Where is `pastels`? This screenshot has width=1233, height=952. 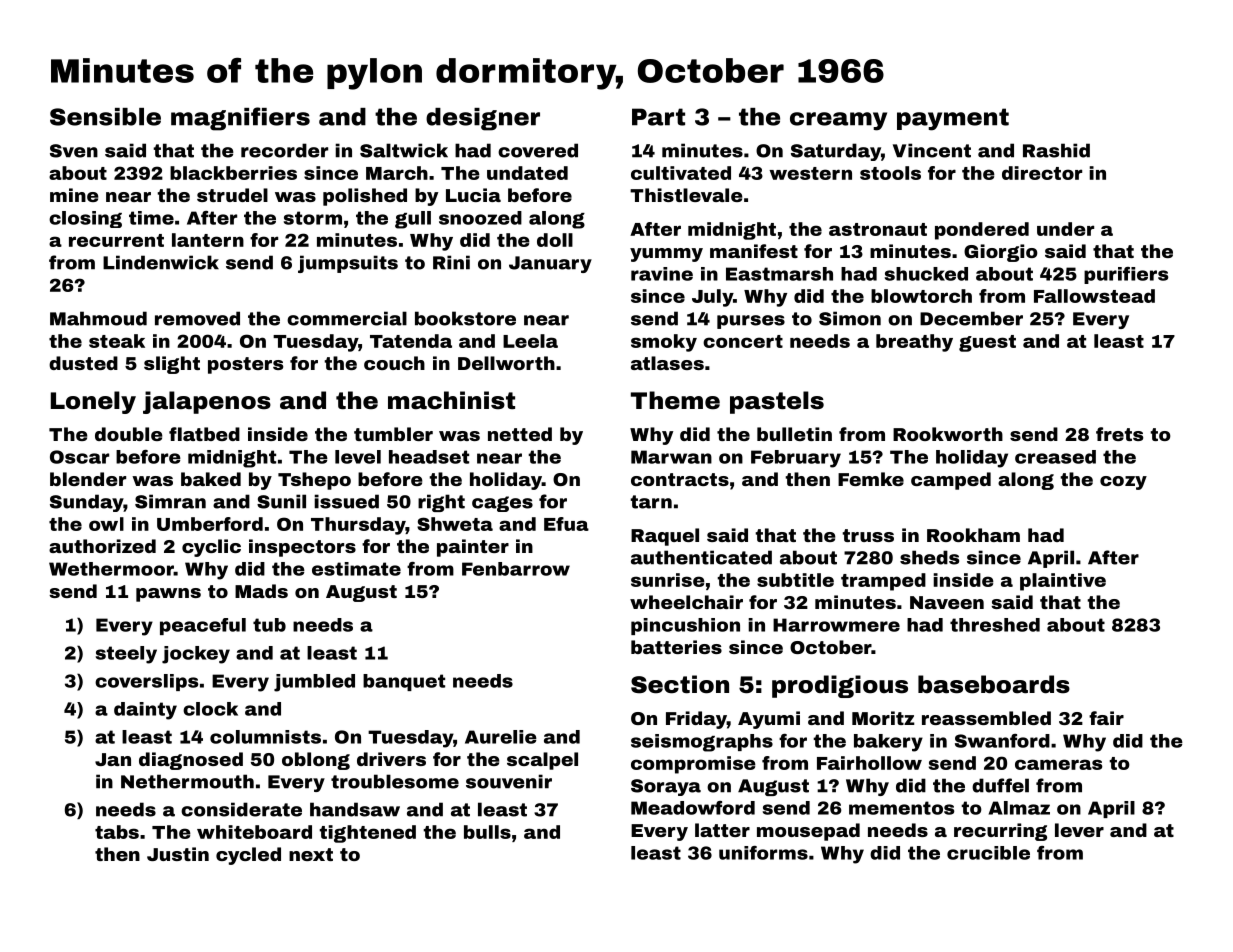 pastels is located at coordinates (777, 402).
